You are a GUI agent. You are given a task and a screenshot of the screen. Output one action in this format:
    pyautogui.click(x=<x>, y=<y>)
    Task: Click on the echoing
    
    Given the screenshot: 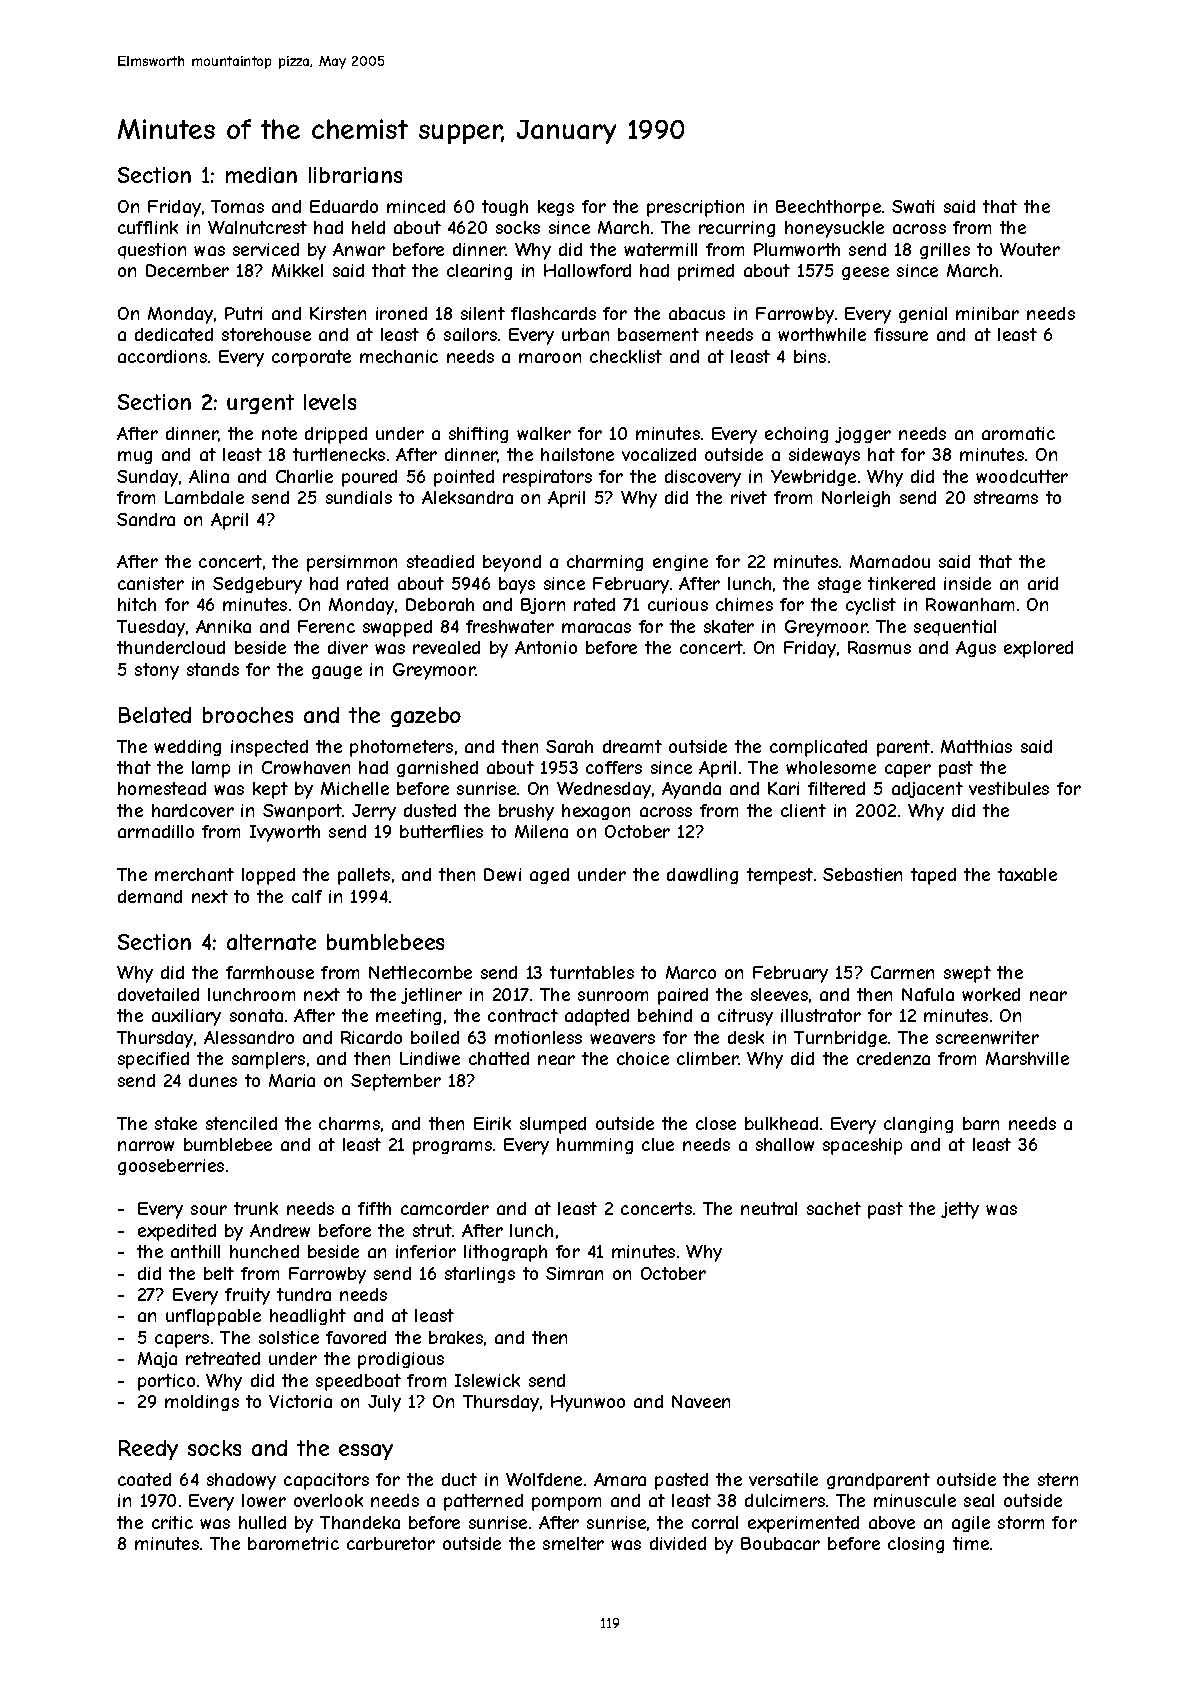 What is the action you would take?
    pyautogui.click(x=796, y=435)
